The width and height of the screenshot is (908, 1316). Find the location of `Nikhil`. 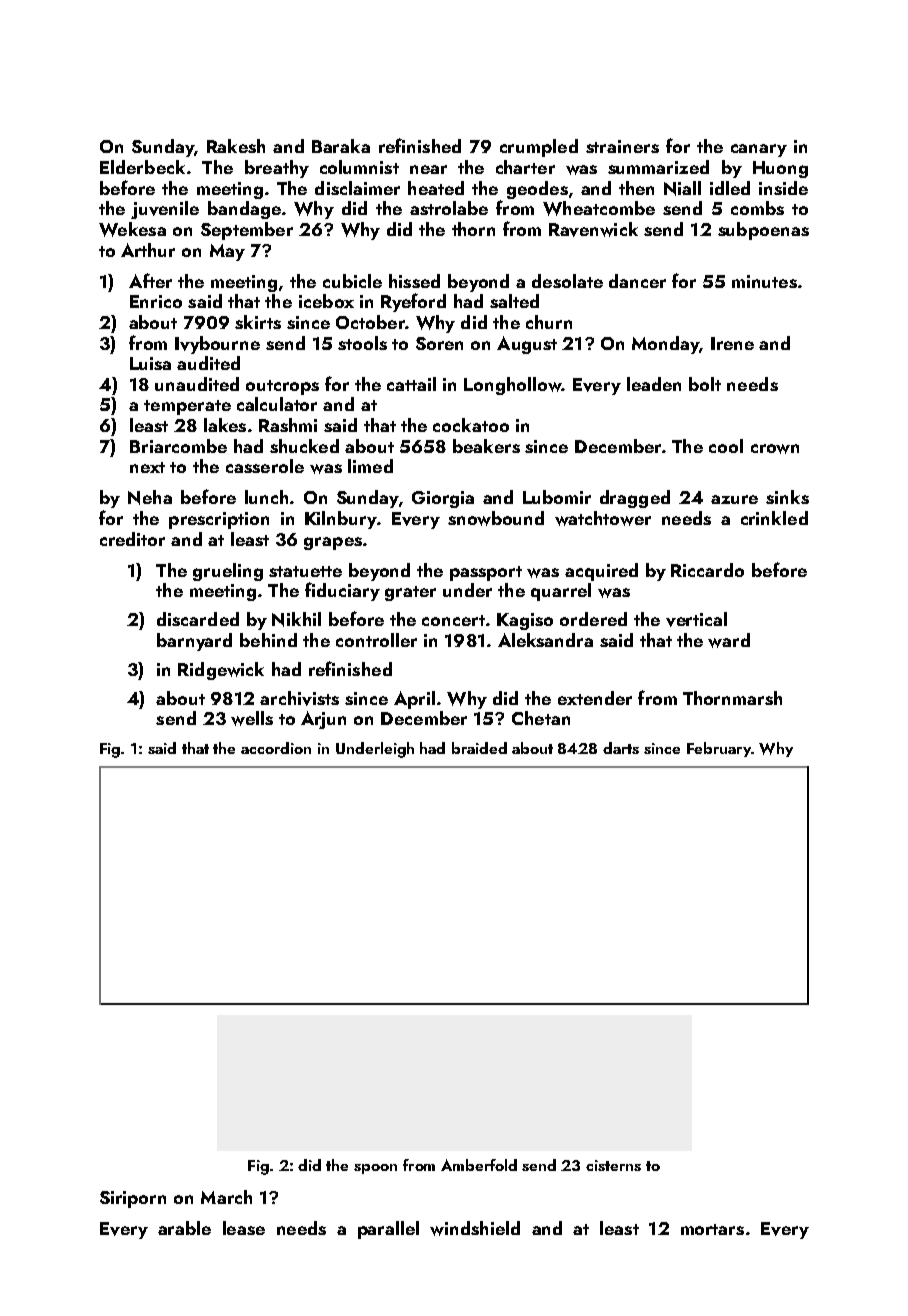

Nikhil is located at coordinates (296, 619).
